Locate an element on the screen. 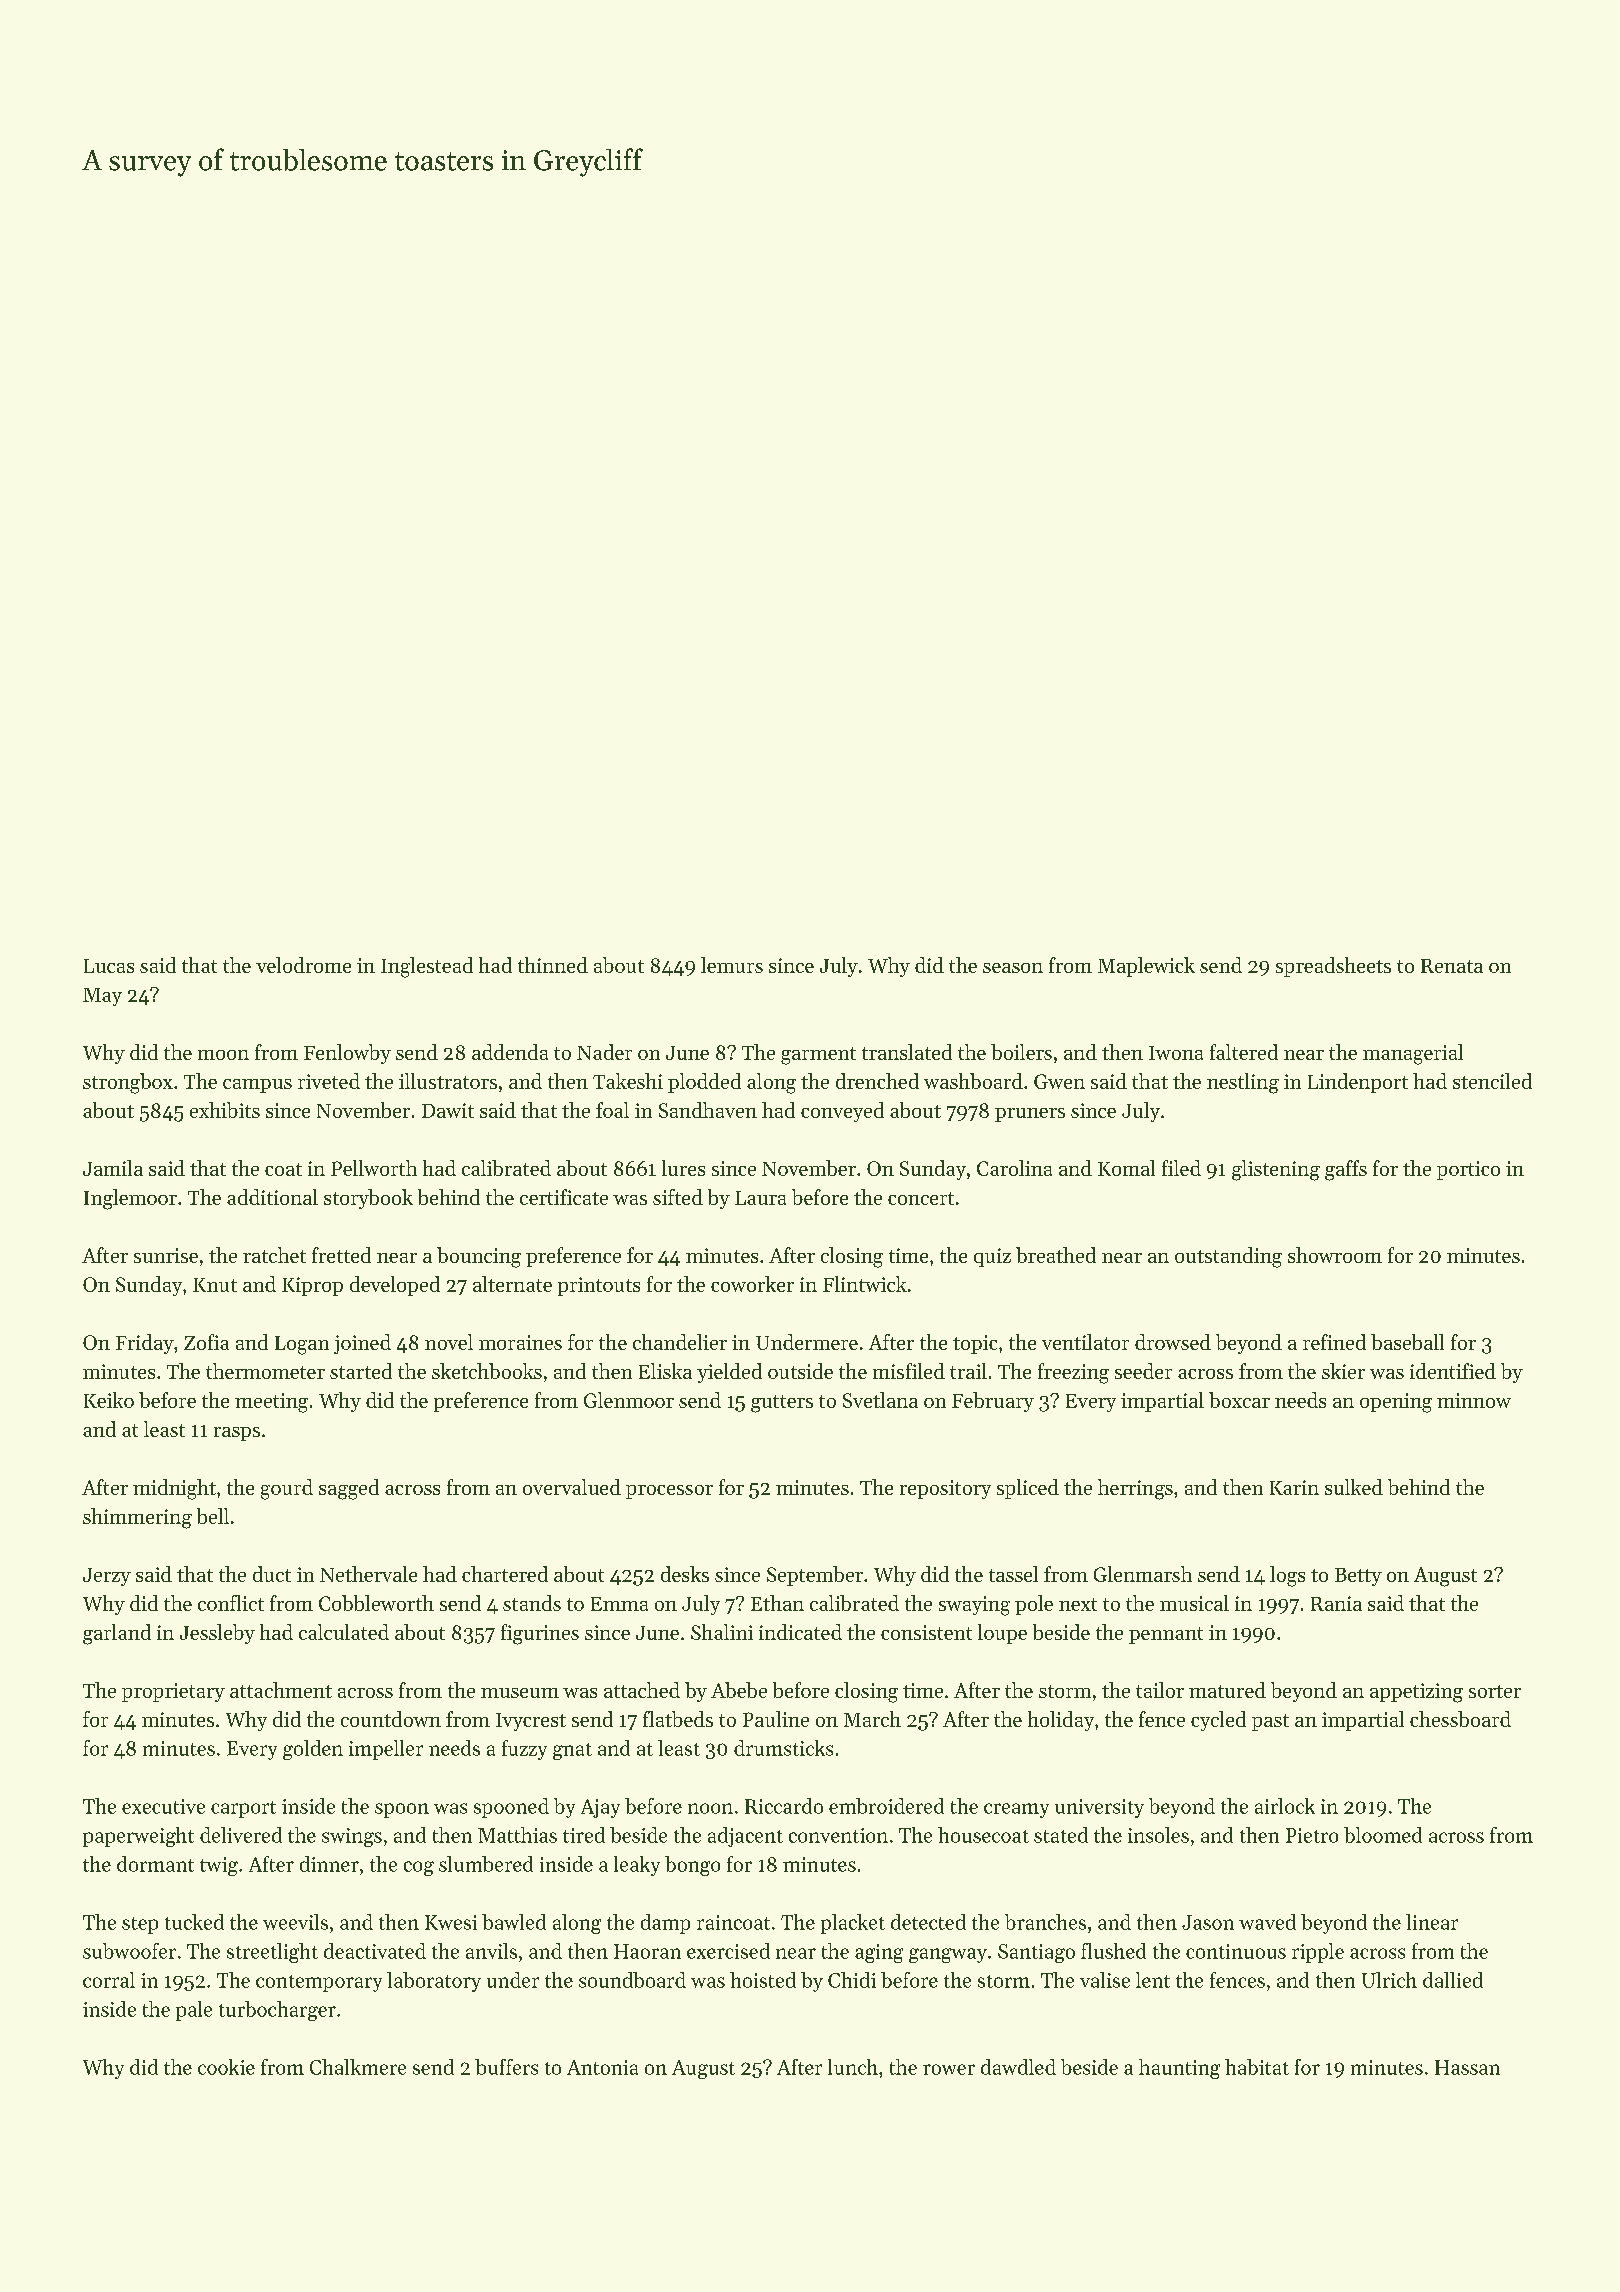  March is located at coordinates (872, 1719).
